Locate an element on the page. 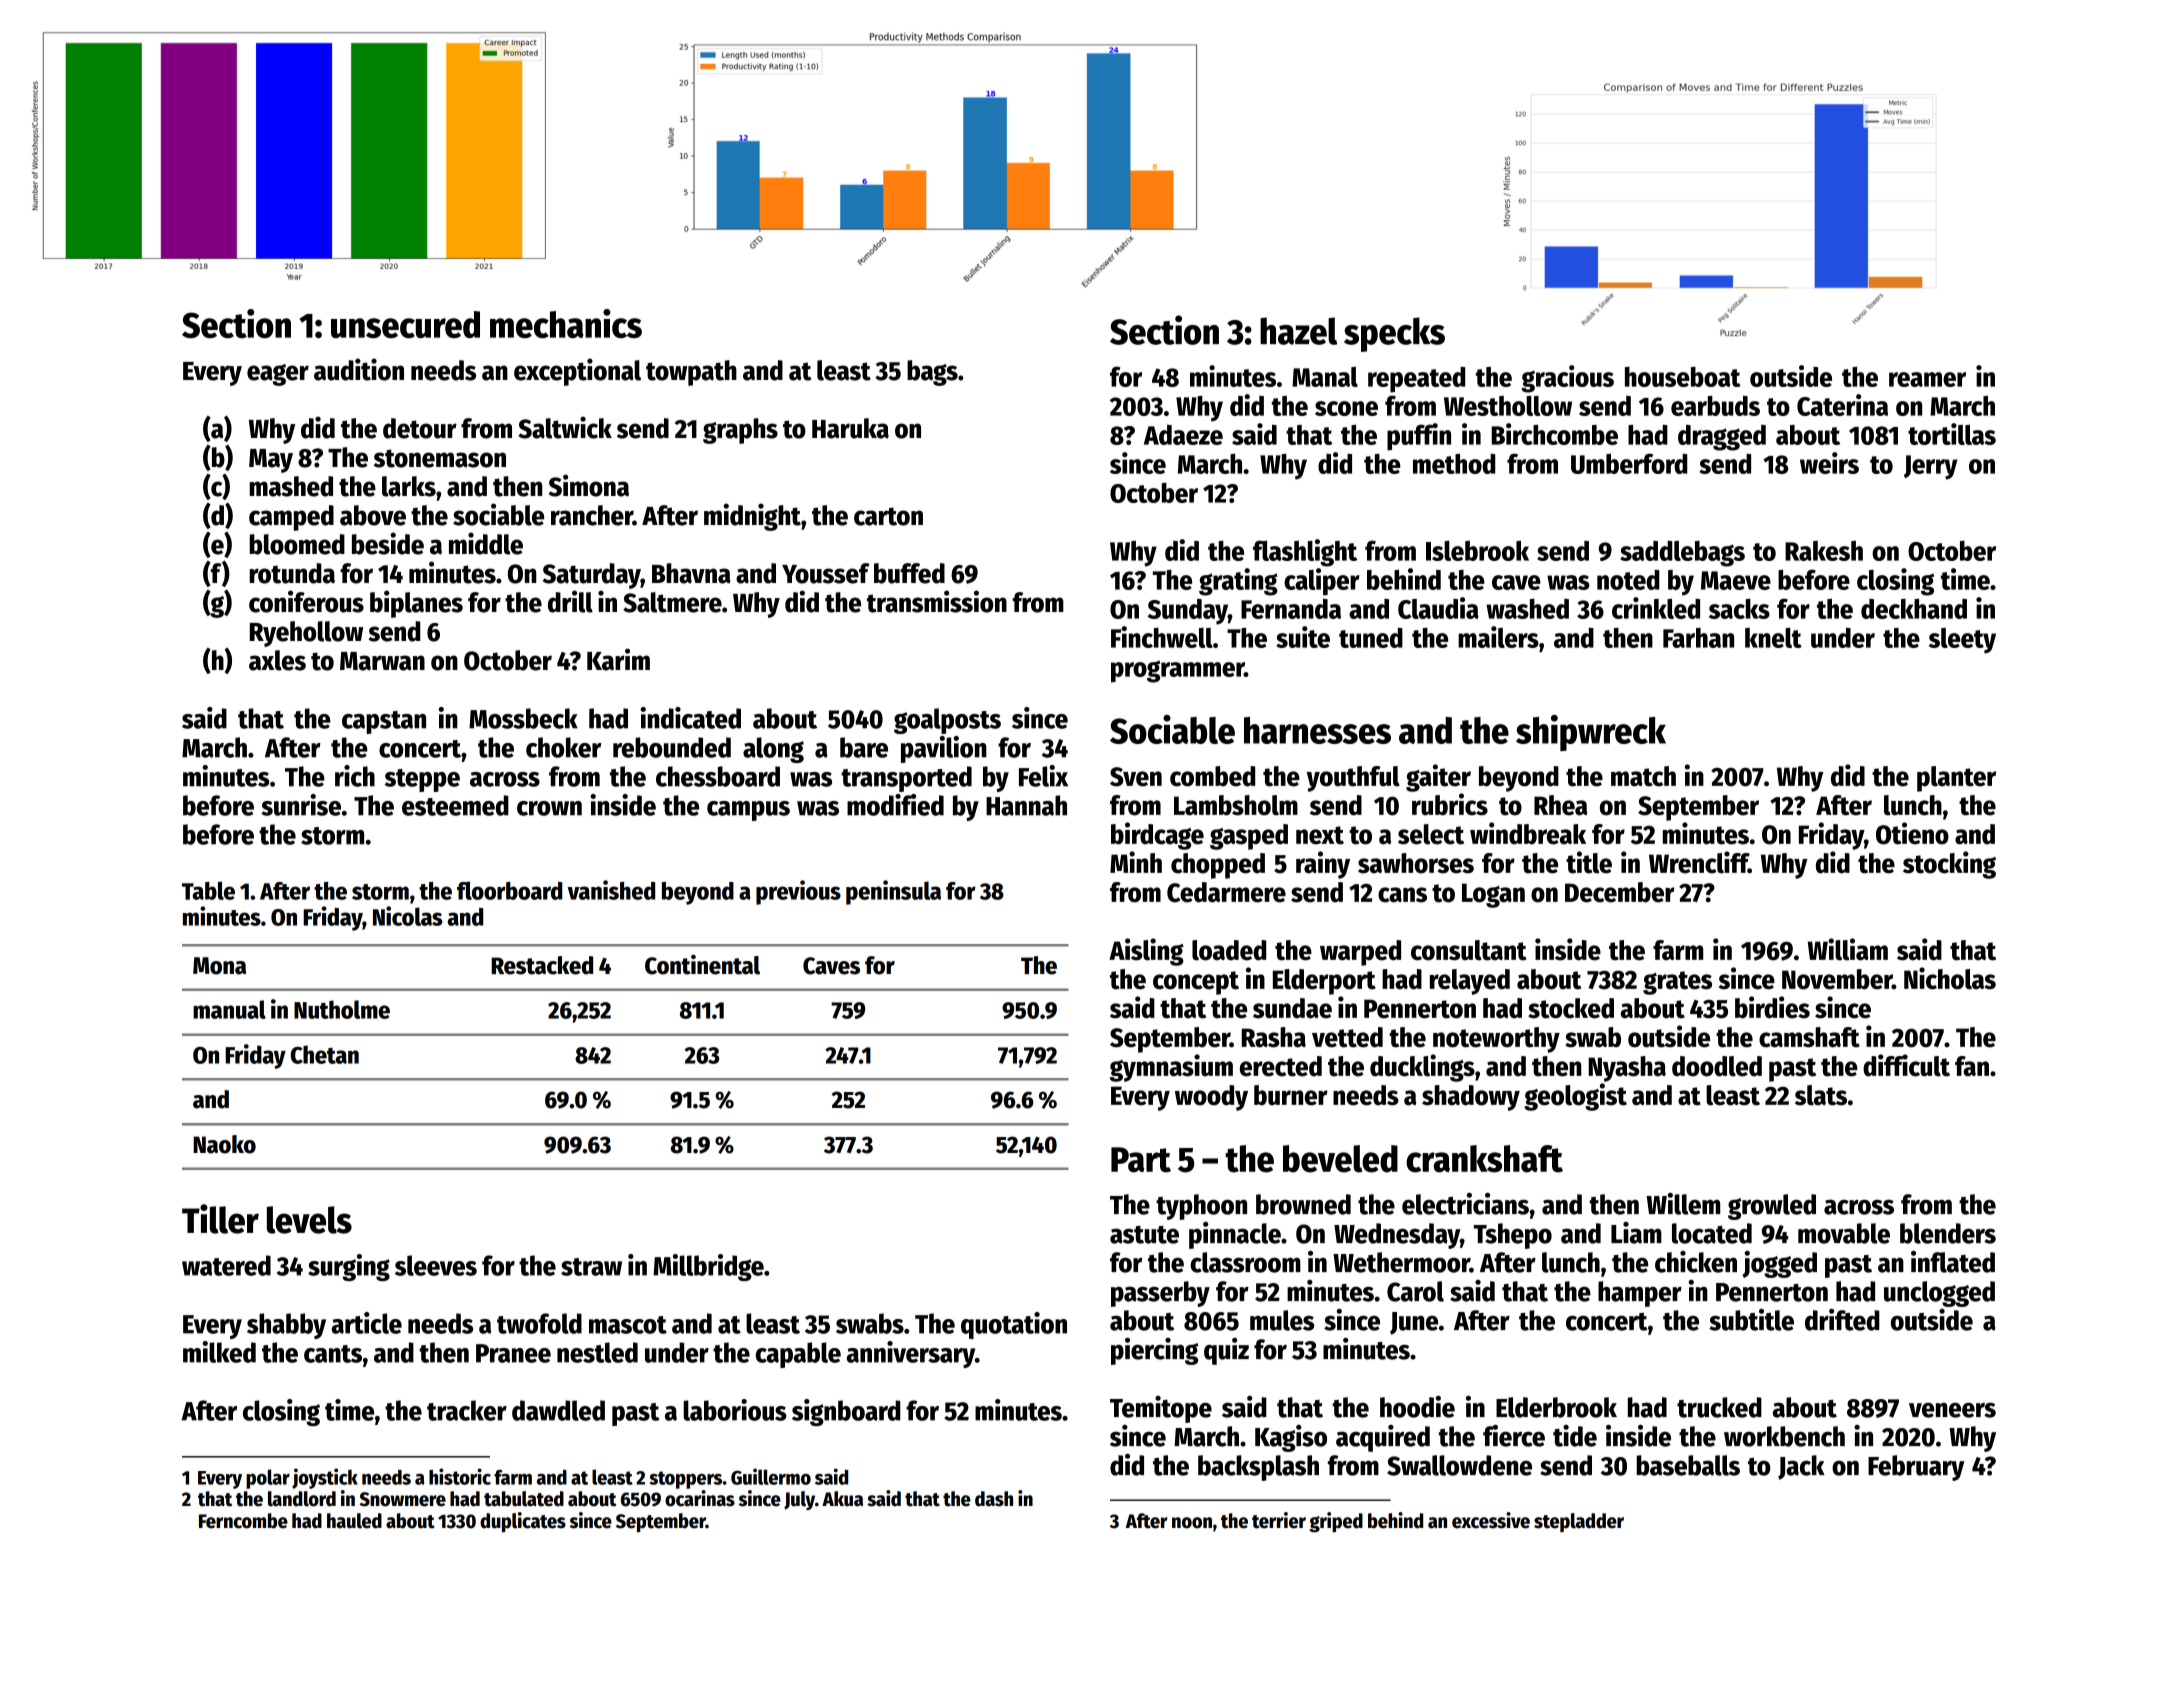 Image resolution: width=2178 pixels, height=1683 pixels. cants is located at coordinates (333, 1354).
